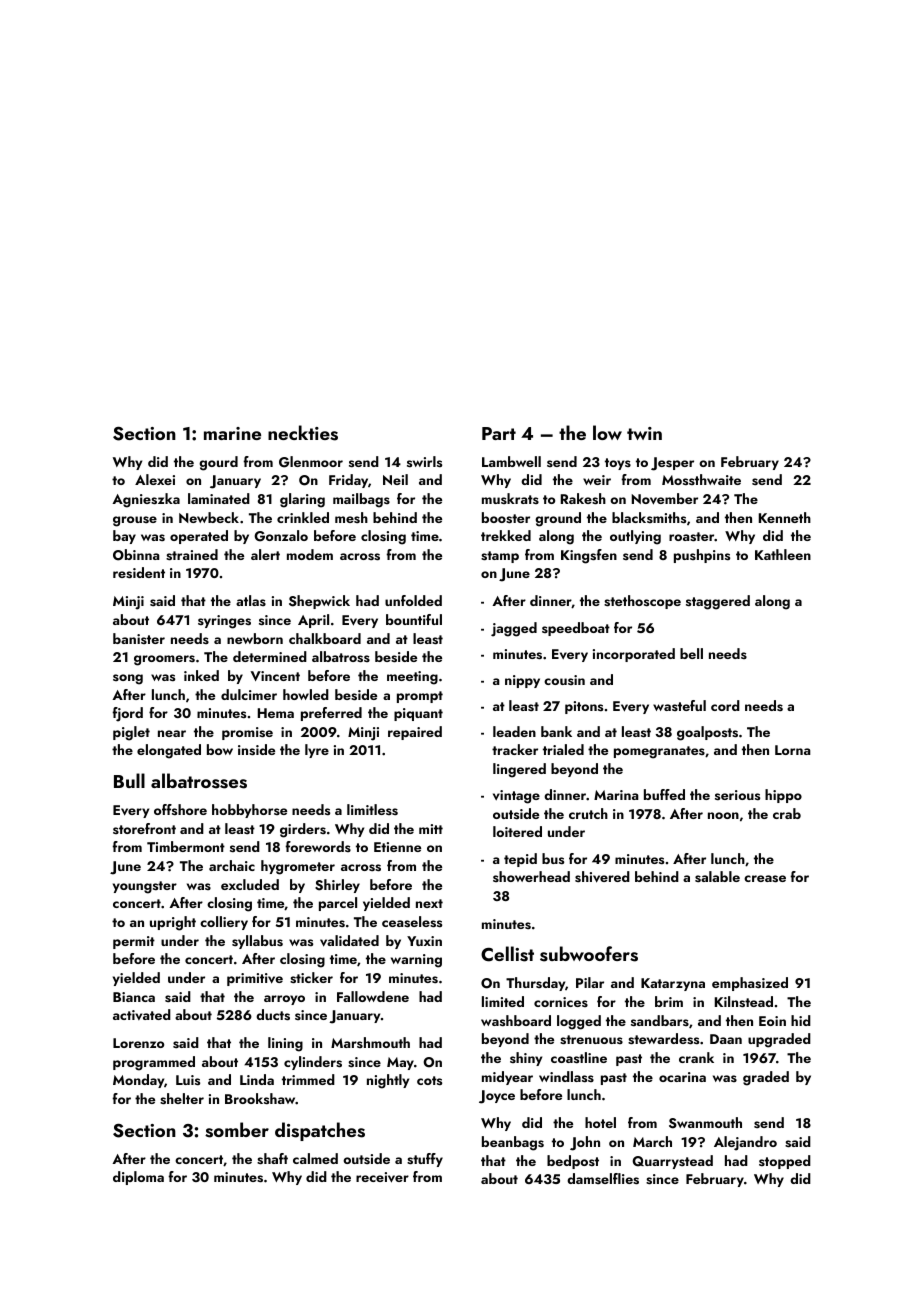 Image resolution: width=924 pixels, height=1314 pixels. I want to click on cord, so click(725, 705).
